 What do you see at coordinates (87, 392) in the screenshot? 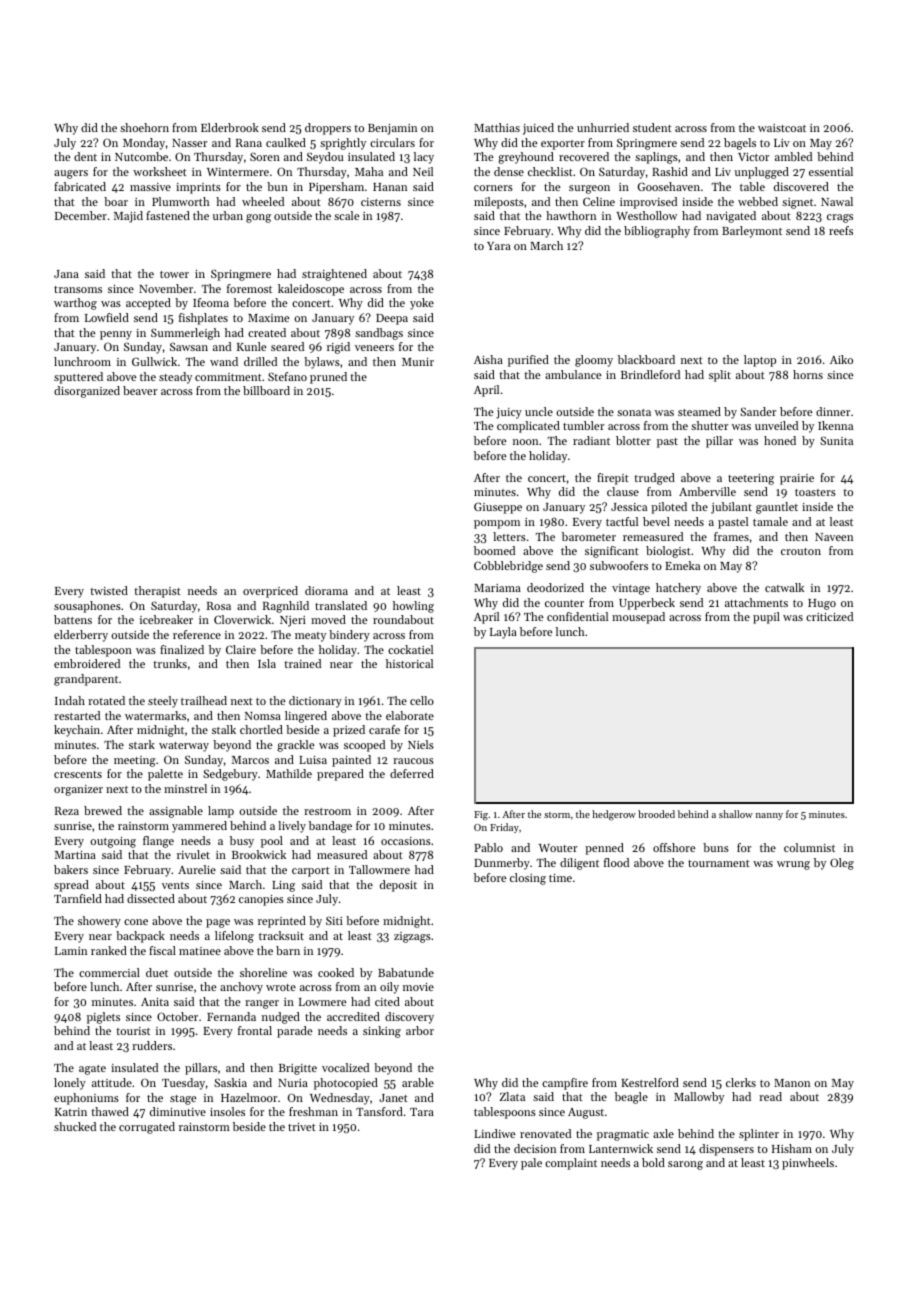
I see `disorganized` at bounding box center [87, 392].
